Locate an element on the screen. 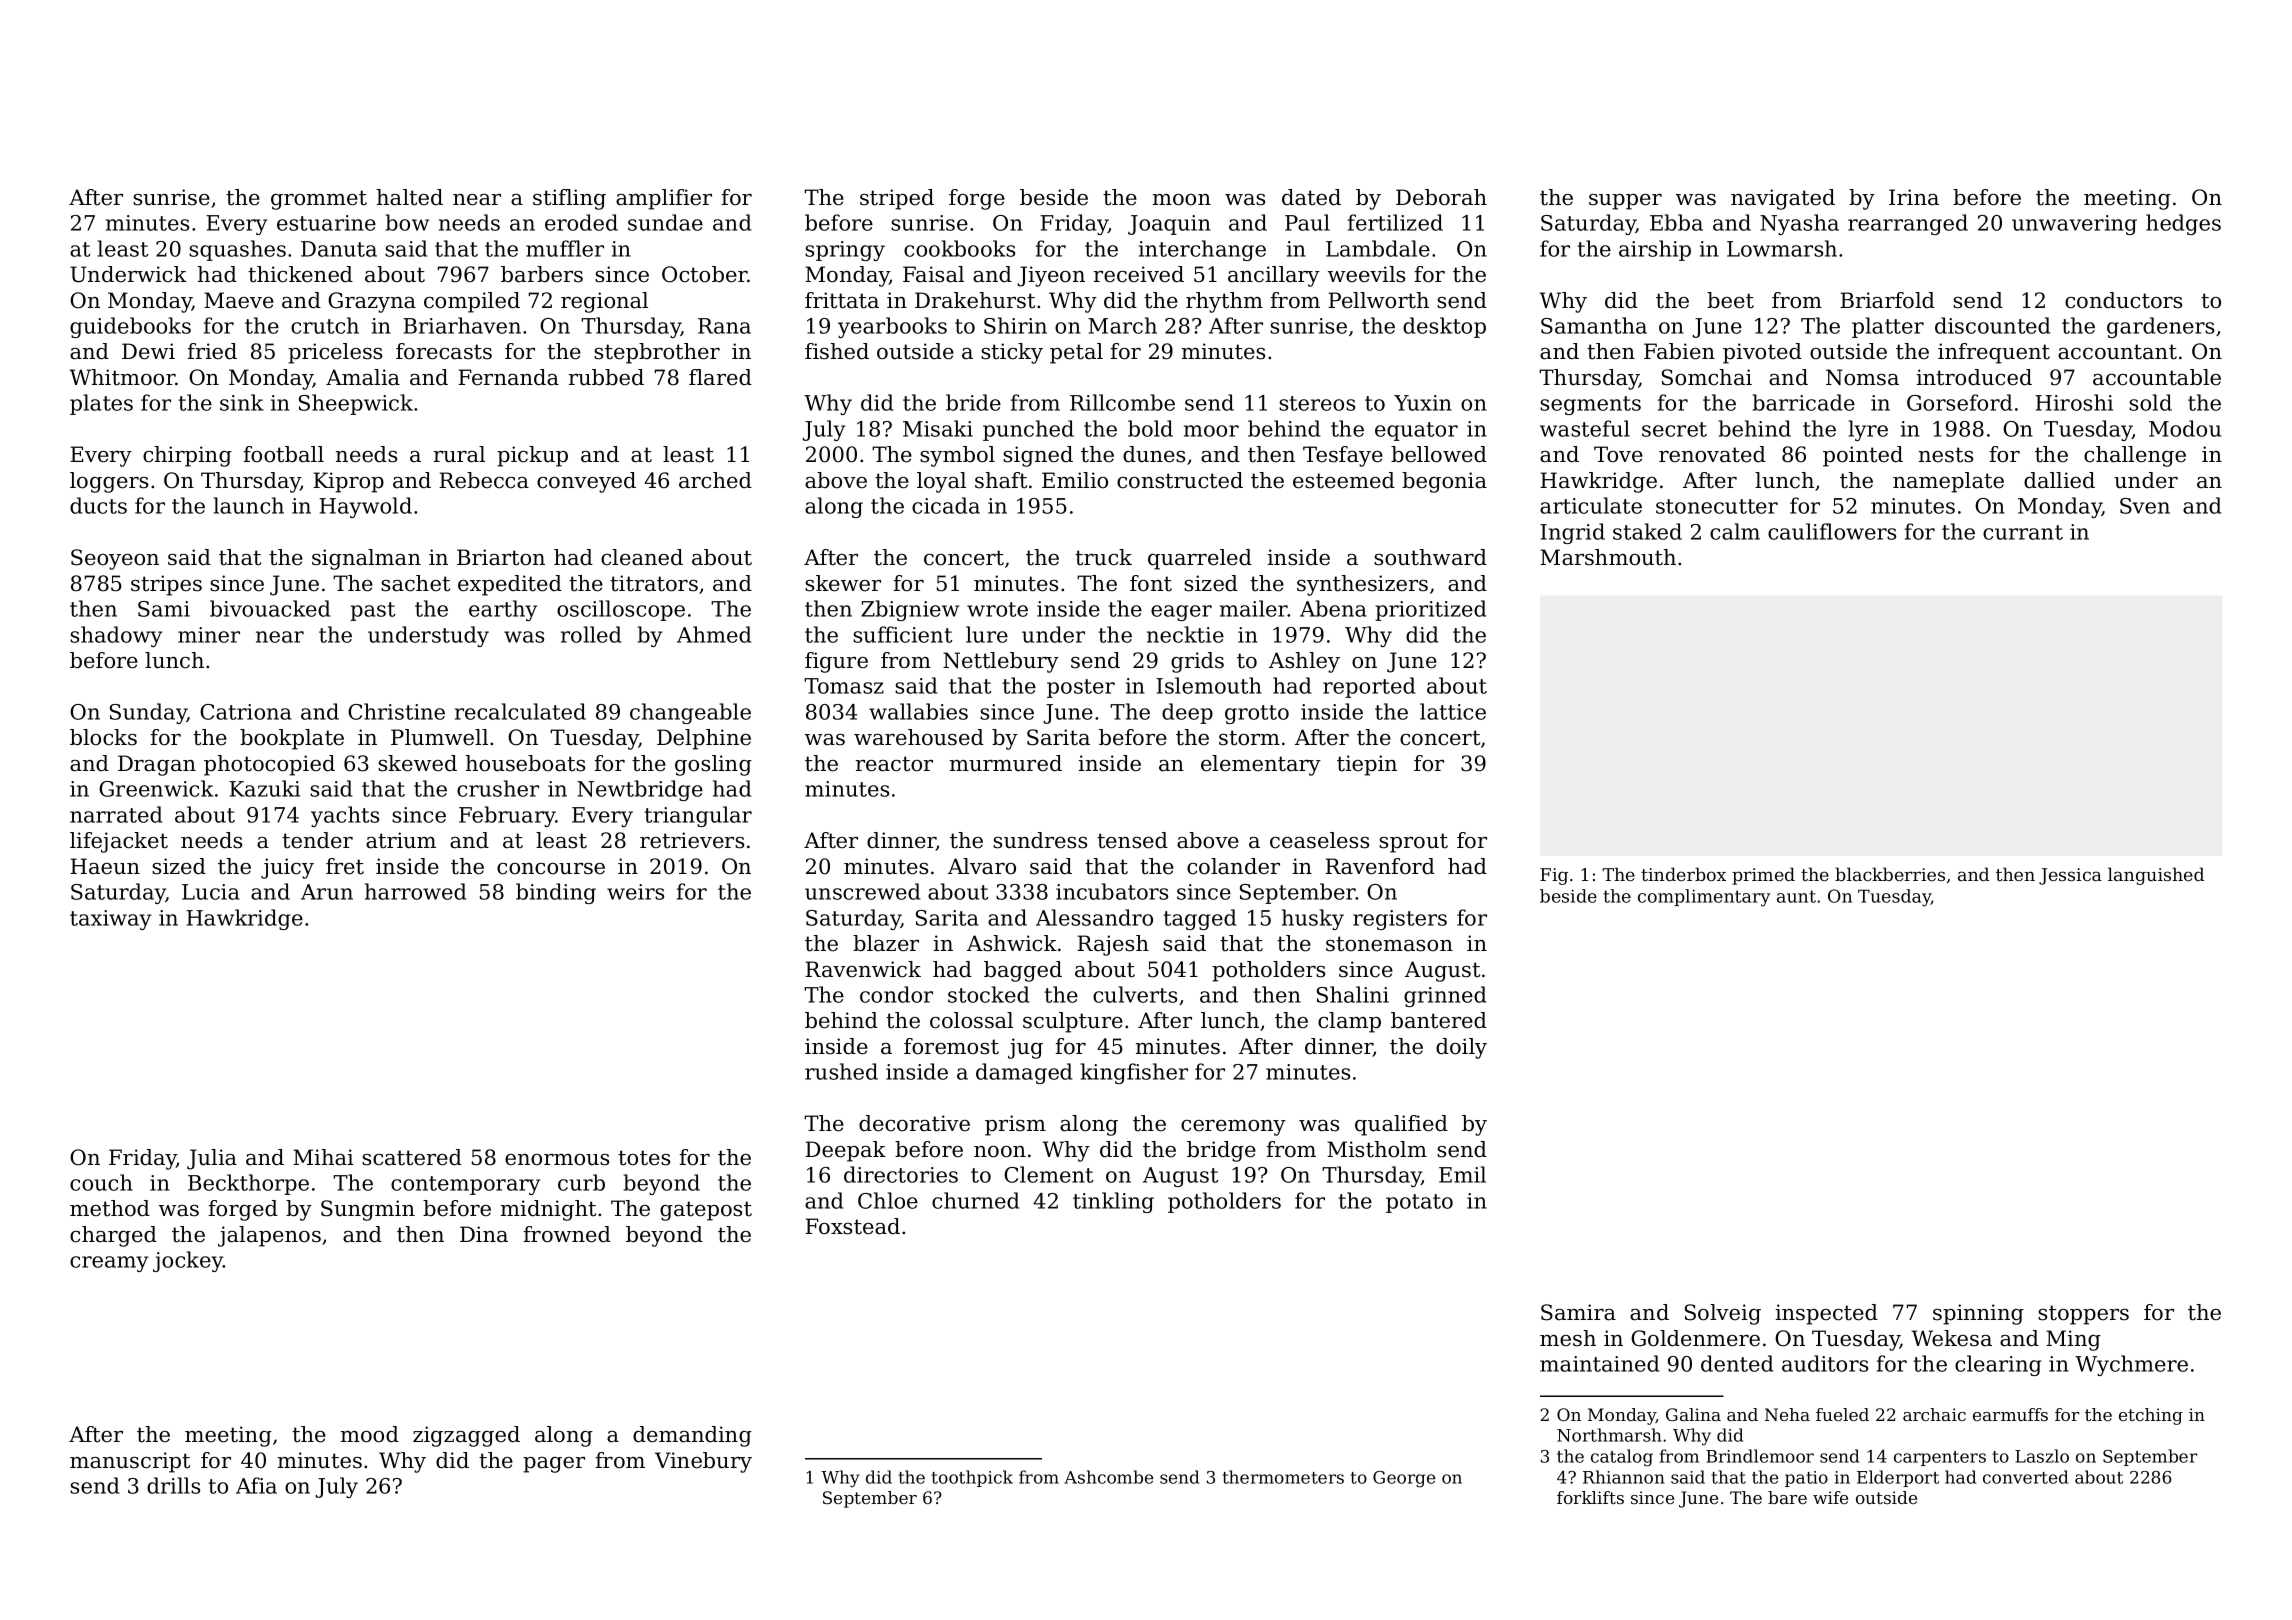 The width and height of the screenshot is (2292, 1620). spinning is located at coordinates (1978, 1314).
